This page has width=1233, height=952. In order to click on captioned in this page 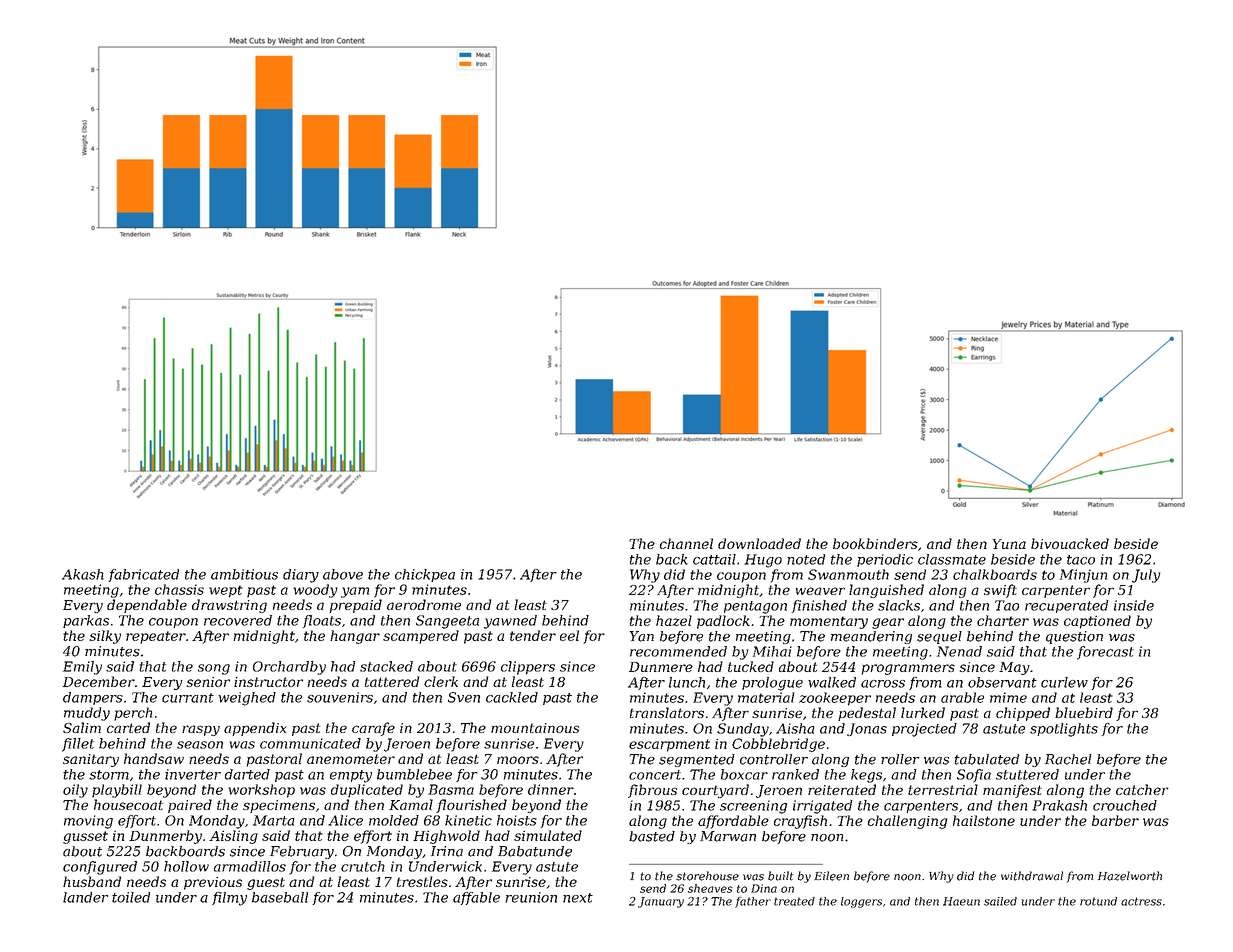, I will do `click(1097, 622)`.
